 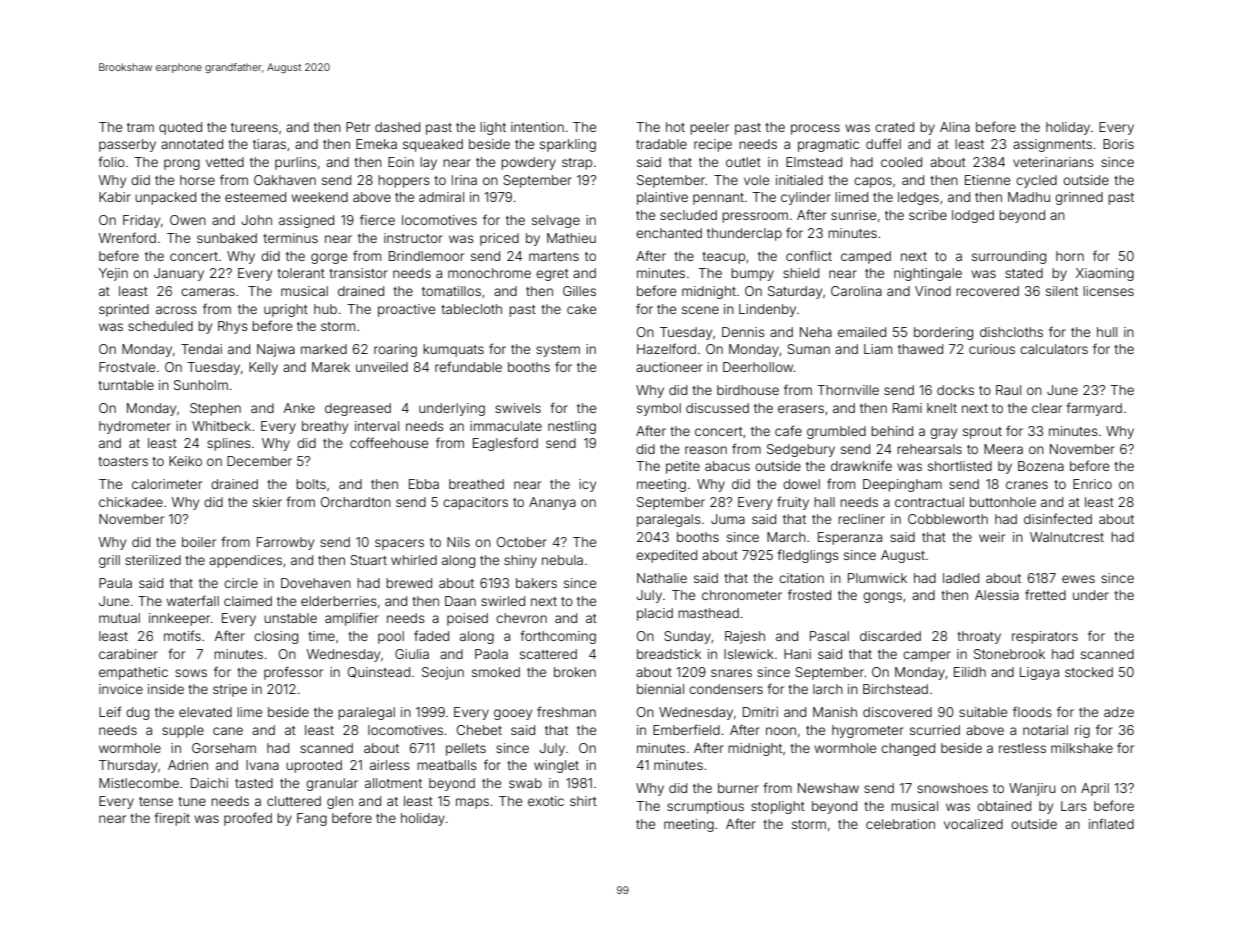 I want to click on hoppers, so click(x=404, y=181).
